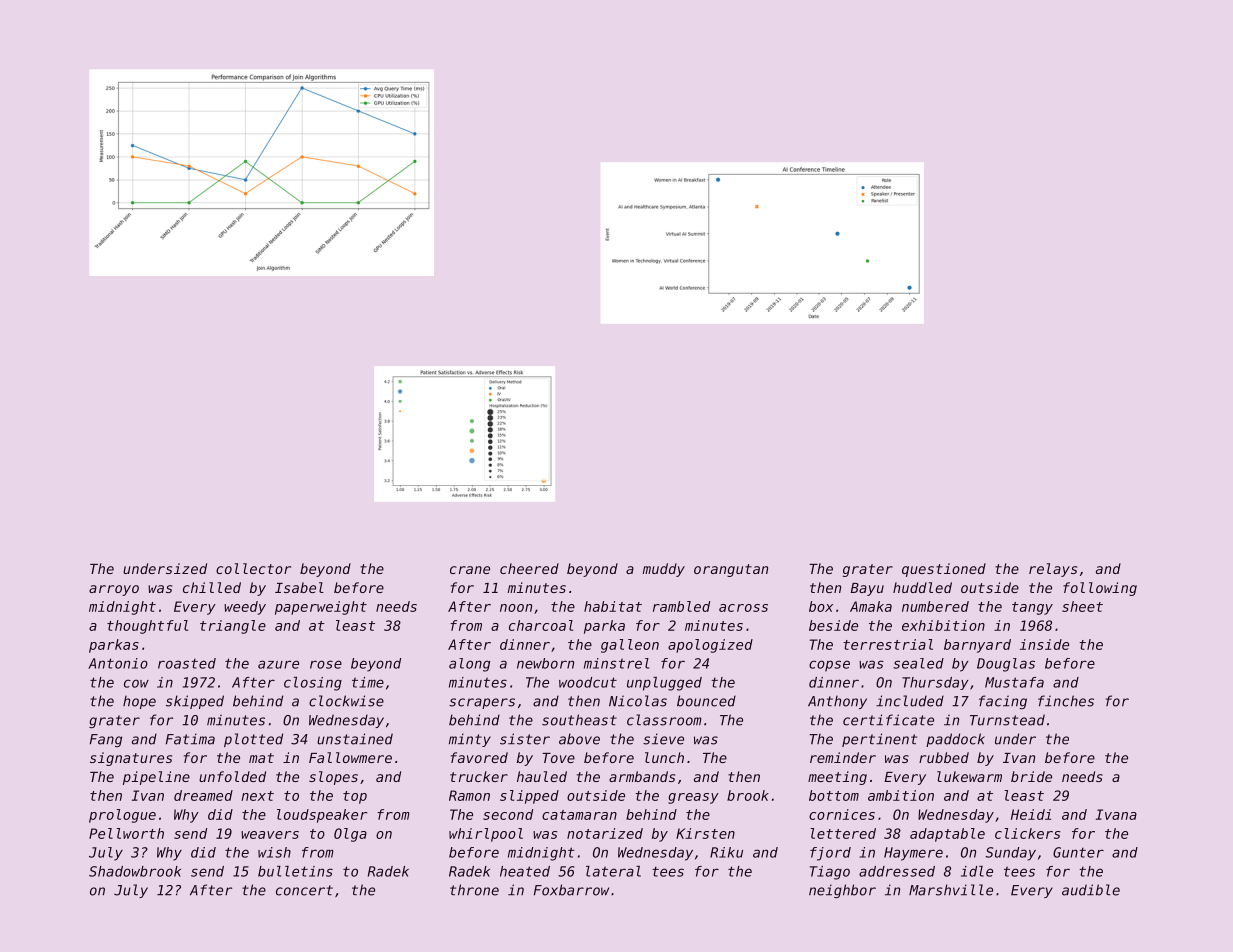  I want to click on galleon, so click(630, 646).
